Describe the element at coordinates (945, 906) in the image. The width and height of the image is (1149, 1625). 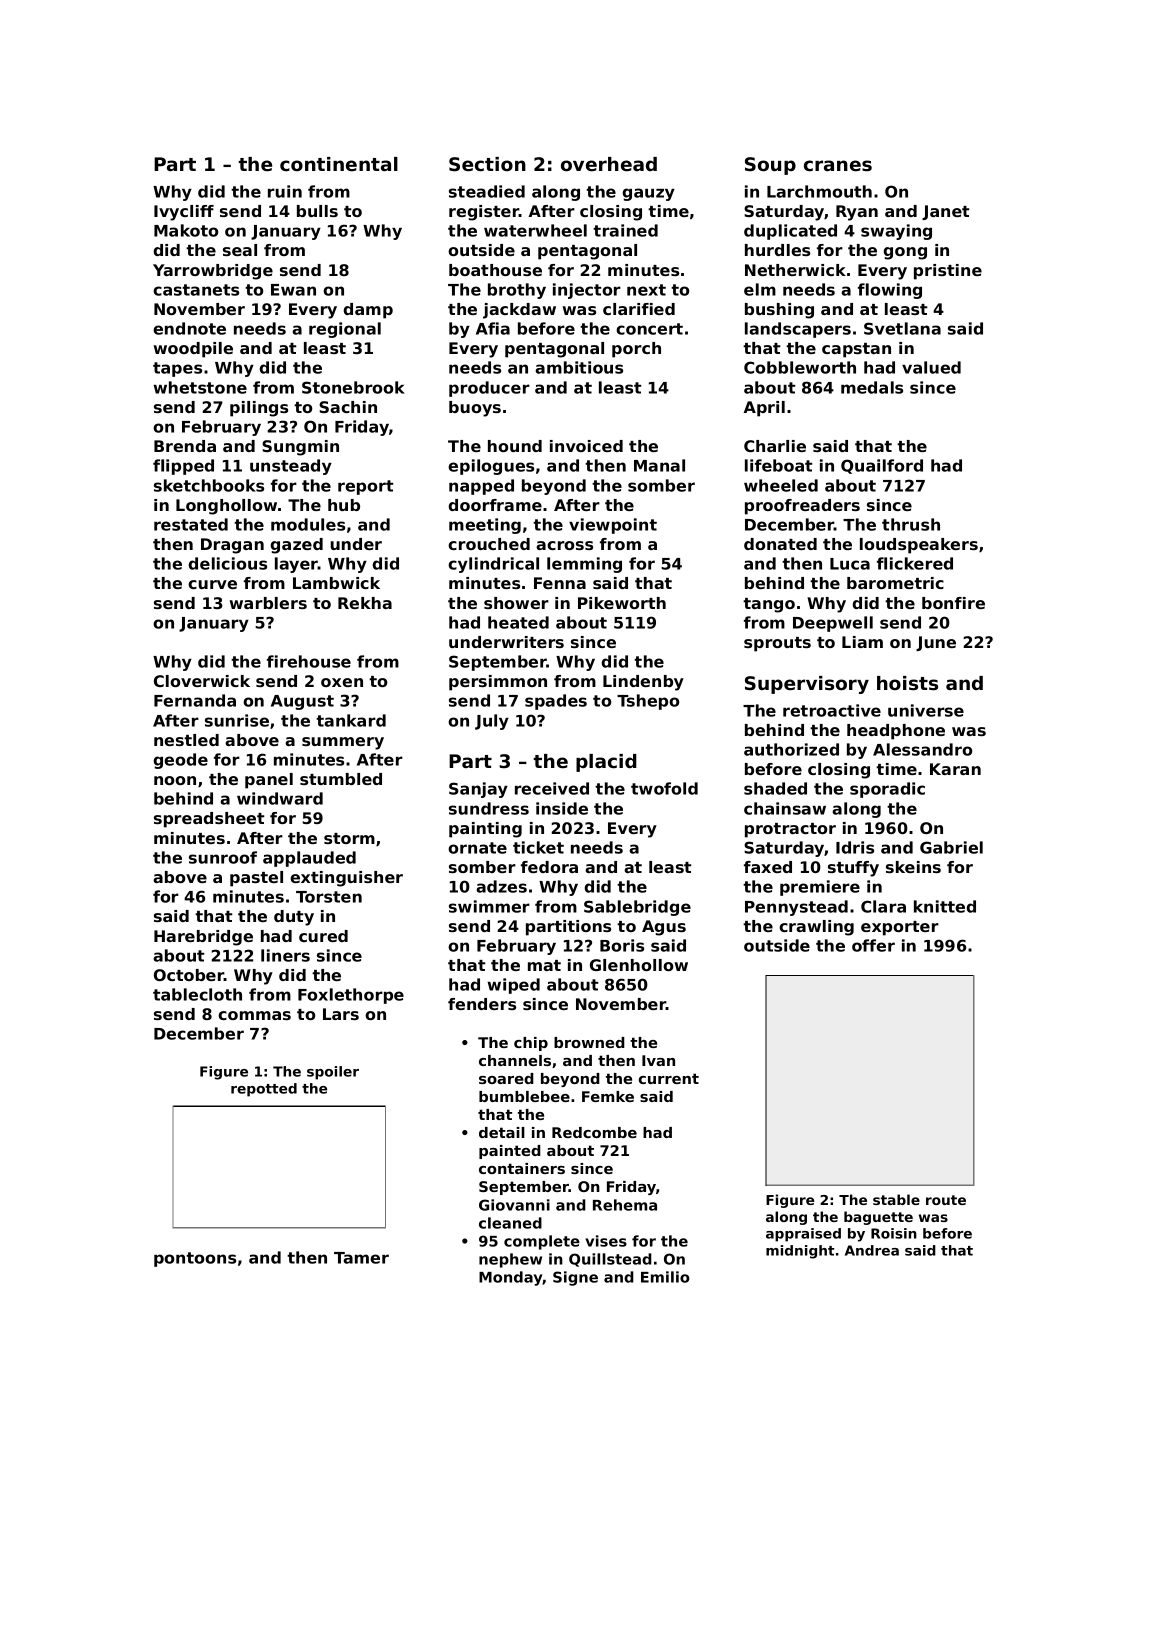
I see `knitted` at that location.
